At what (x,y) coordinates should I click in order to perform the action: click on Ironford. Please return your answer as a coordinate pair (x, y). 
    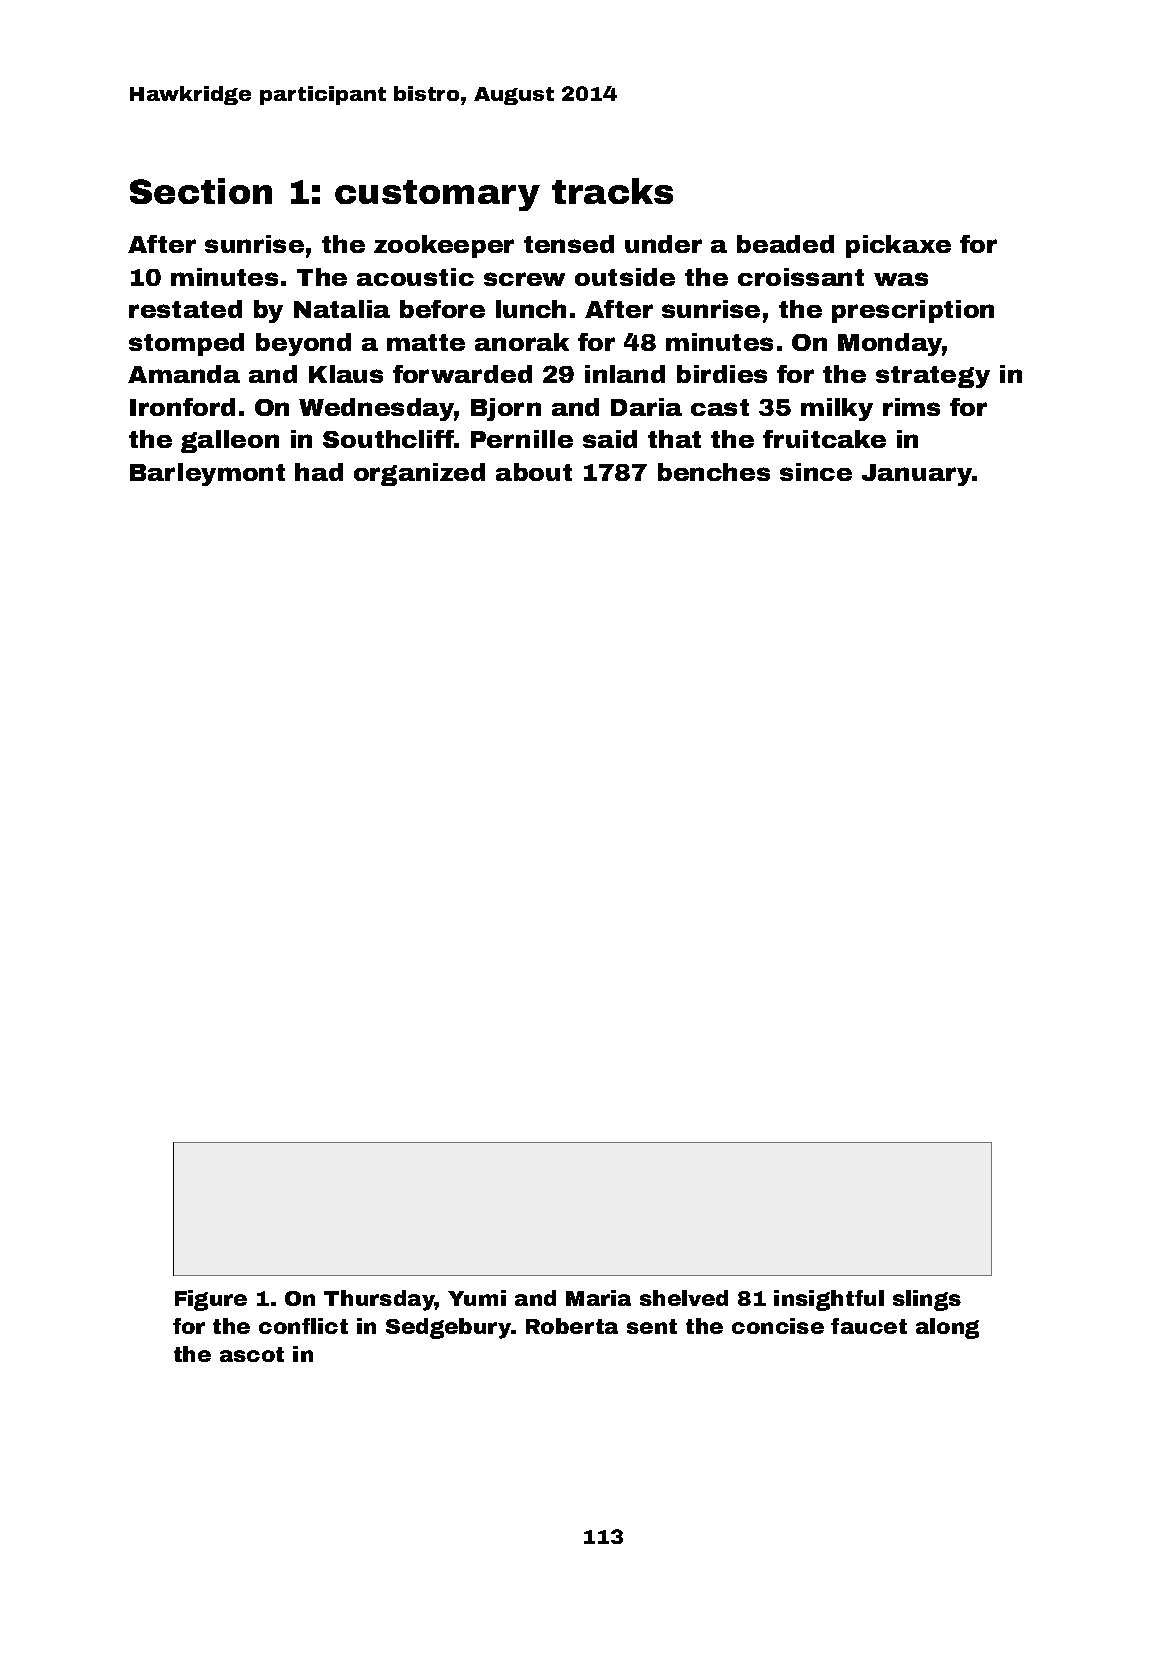
    Looking at the image, I should click on (182, 407).
